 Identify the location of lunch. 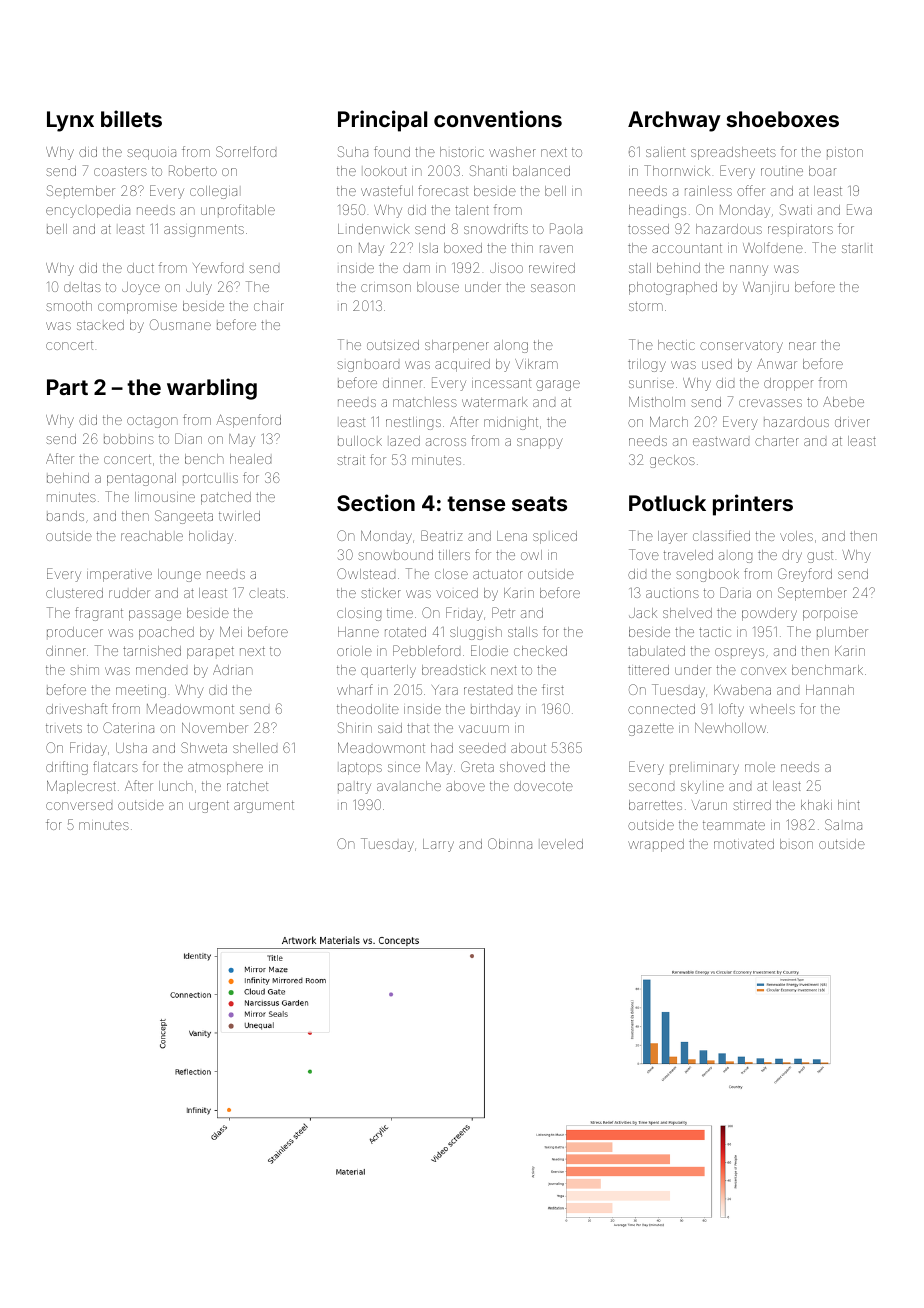
(176, 786).
